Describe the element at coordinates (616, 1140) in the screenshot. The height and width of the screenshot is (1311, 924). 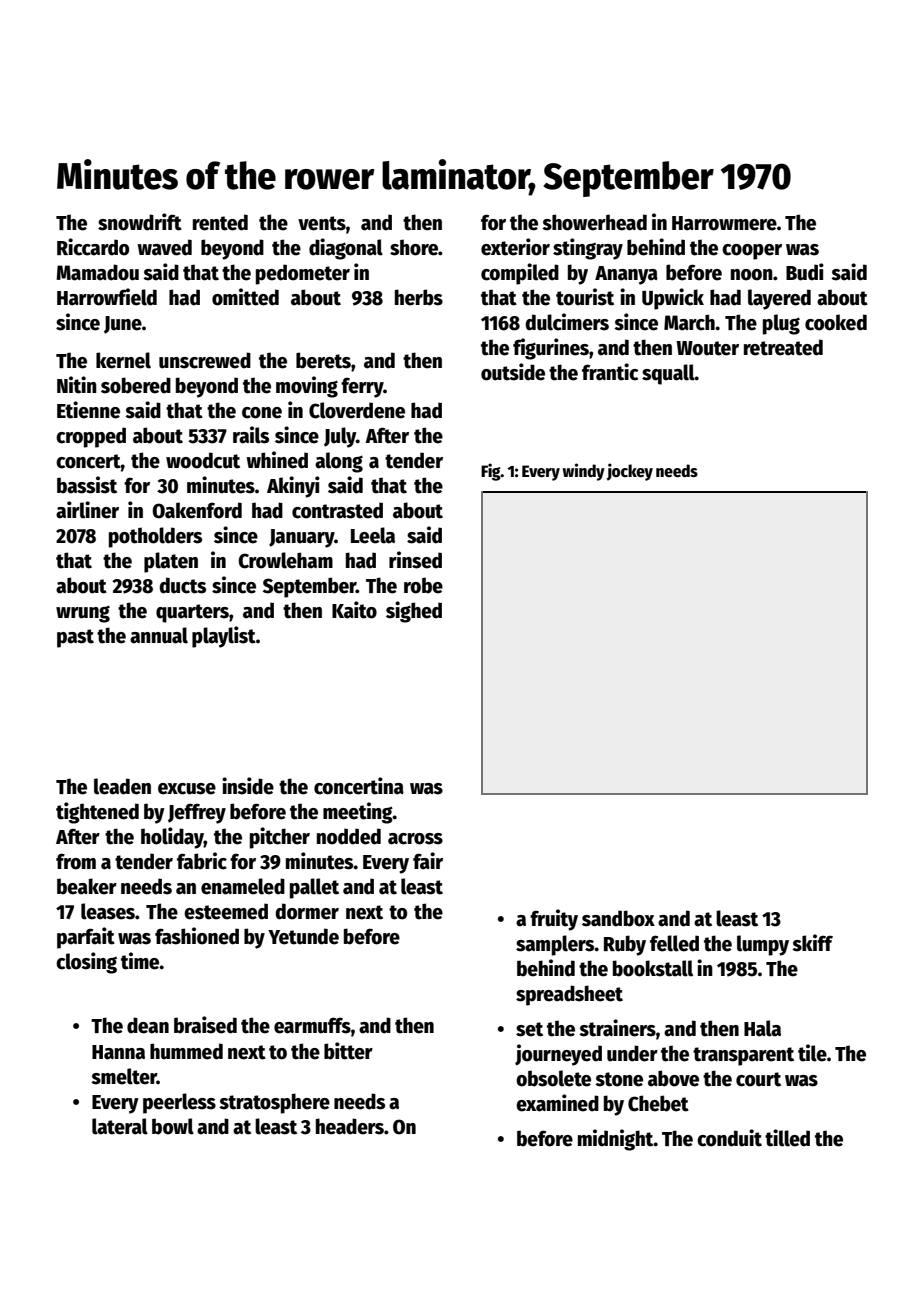
I see `midnight` at that location.
